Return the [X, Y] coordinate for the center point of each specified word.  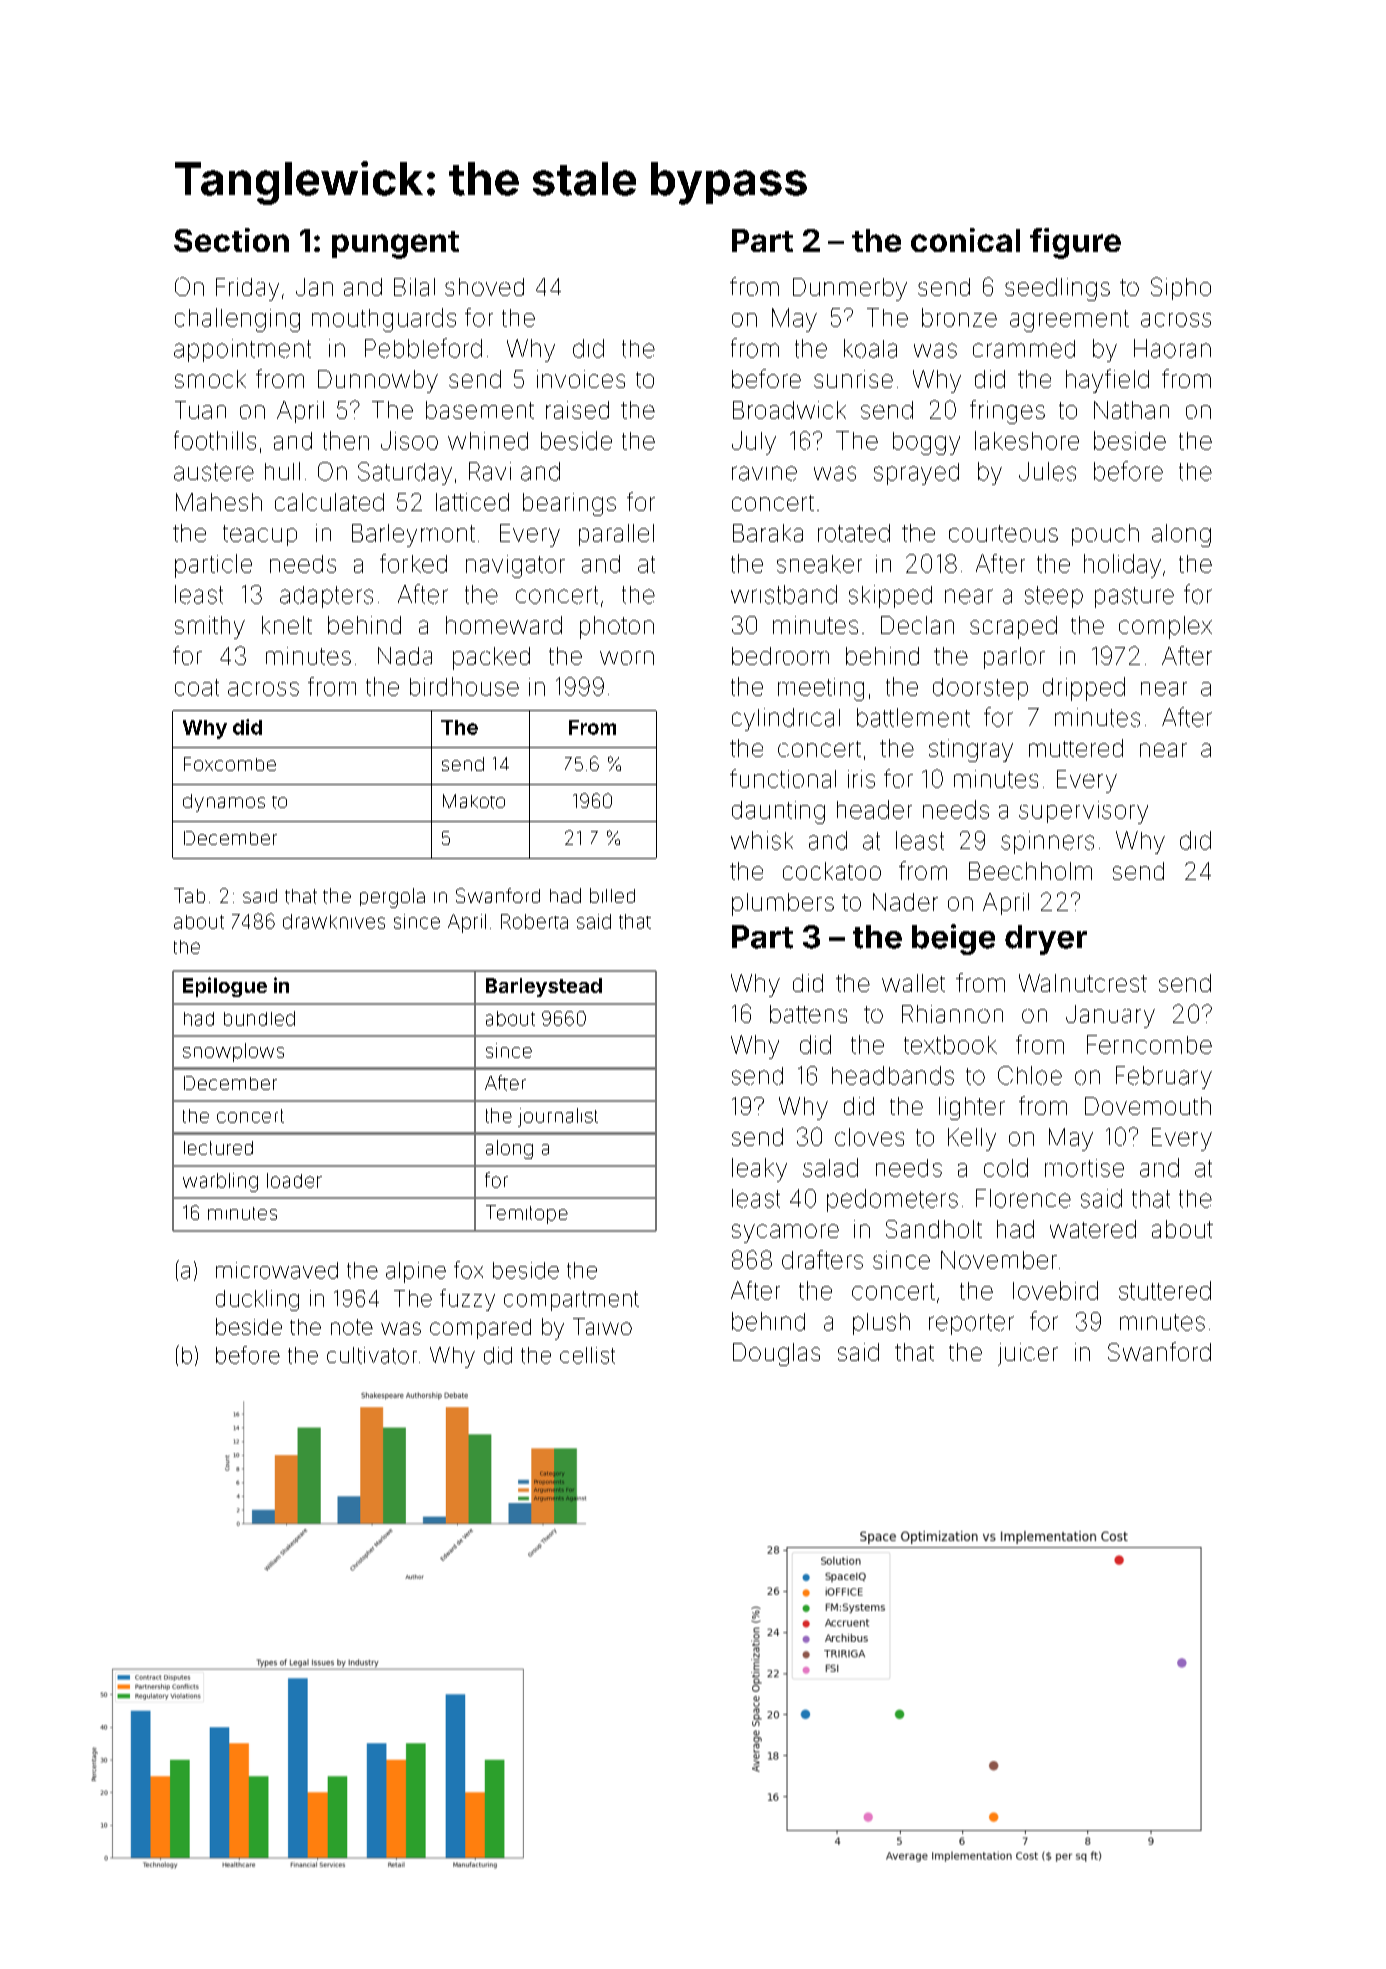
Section [231, 240]
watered [1093, 1229]
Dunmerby [850, 289]
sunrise [853, 379]
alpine [416, 1272]
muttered [1076, 748]
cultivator [372, 1355]
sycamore [785, 1233]
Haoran [1172, 348]
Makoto [474, 801]
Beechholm [1030, 871]
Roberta [534, 921]
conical [965, 240]
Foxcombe [230, 764]
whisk [762, 840]
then [346, 440]
